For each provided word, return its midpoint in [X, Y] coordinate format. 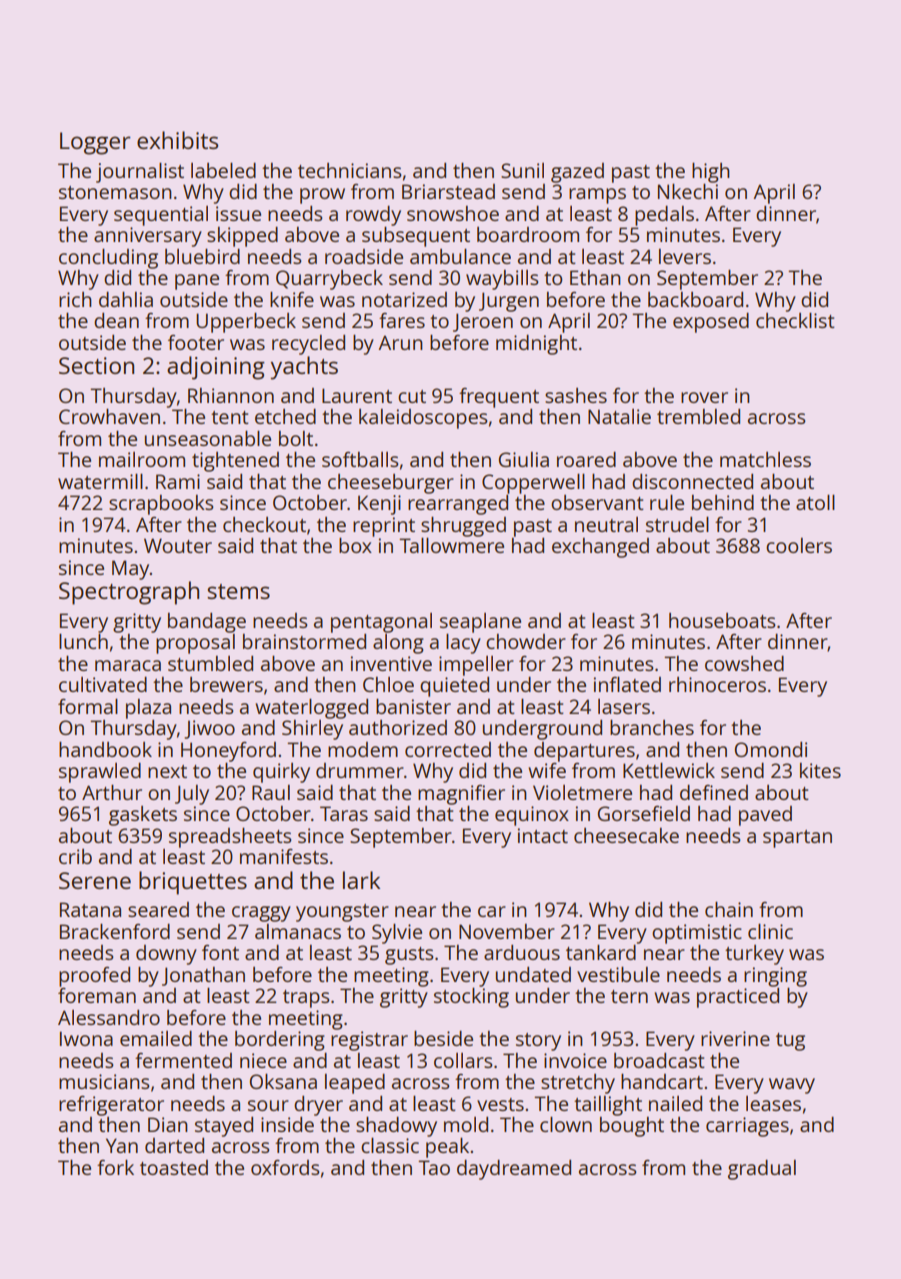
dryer [318, 1106]
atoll [815, 502]
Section [96, 365]
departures [584, 752]
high [711, 173]
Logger [95, 143]
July [192, 795]
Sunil [522, 170]
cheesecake [626, 835]
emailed [156, 1038]
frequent [499, 398]
